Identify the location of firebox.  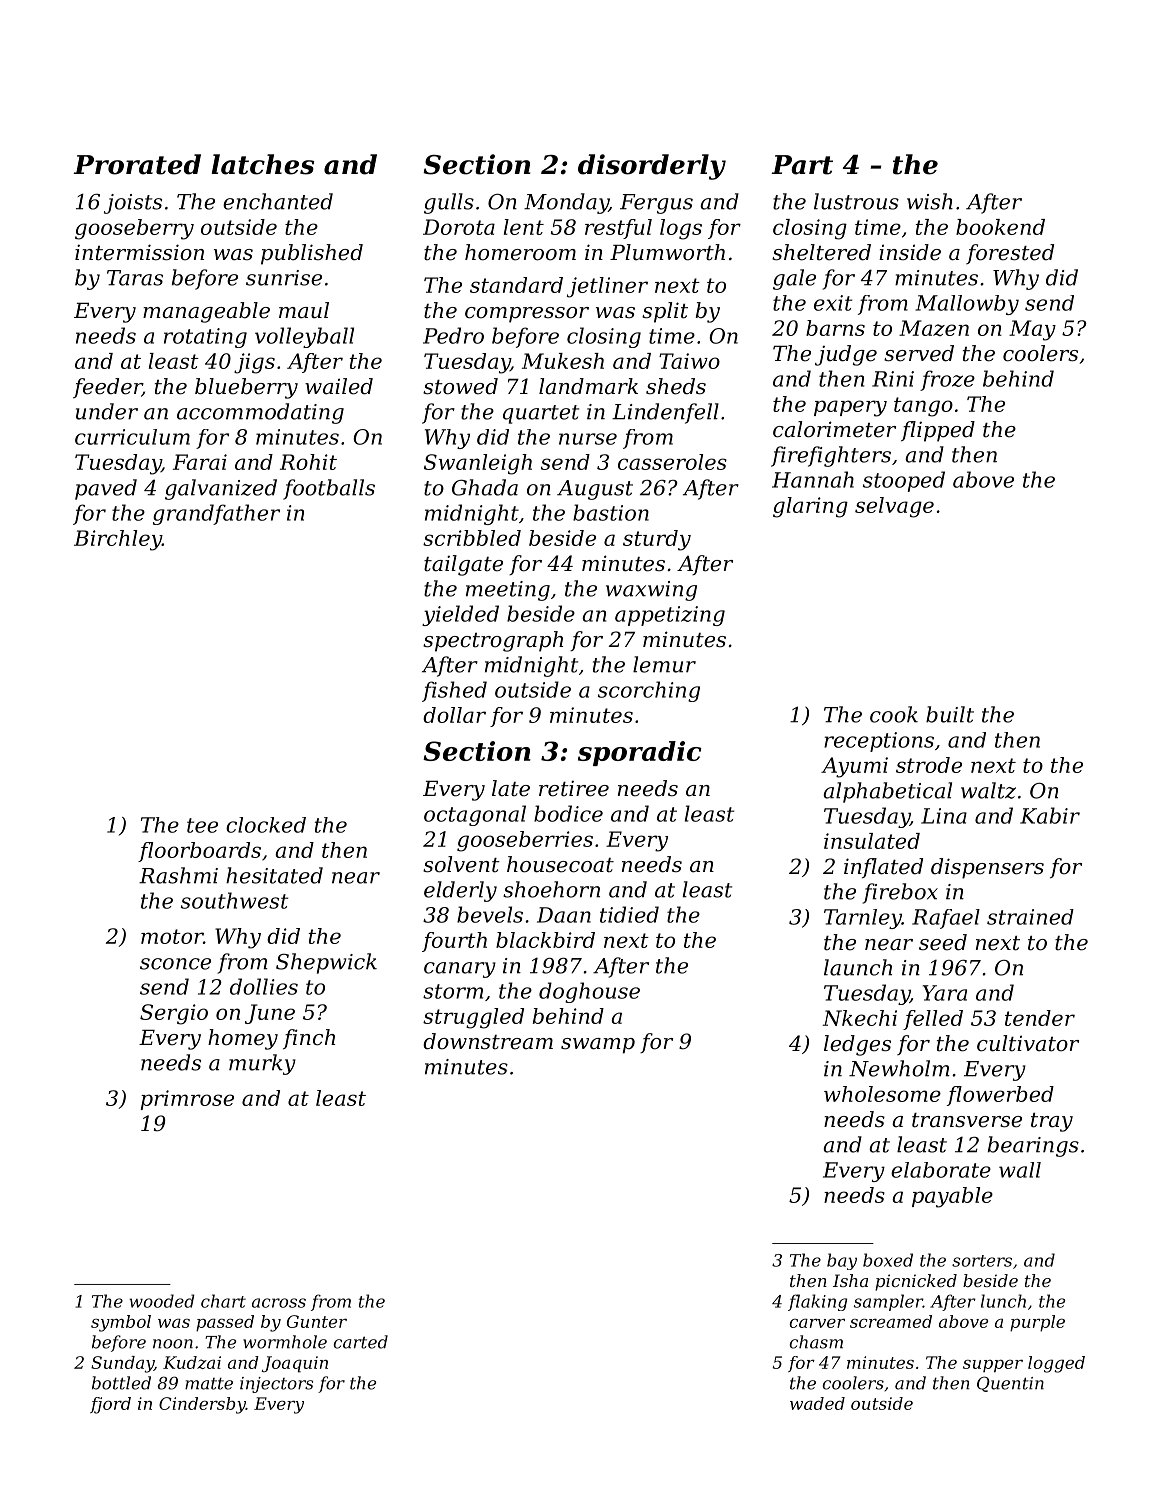
(900, 893).
